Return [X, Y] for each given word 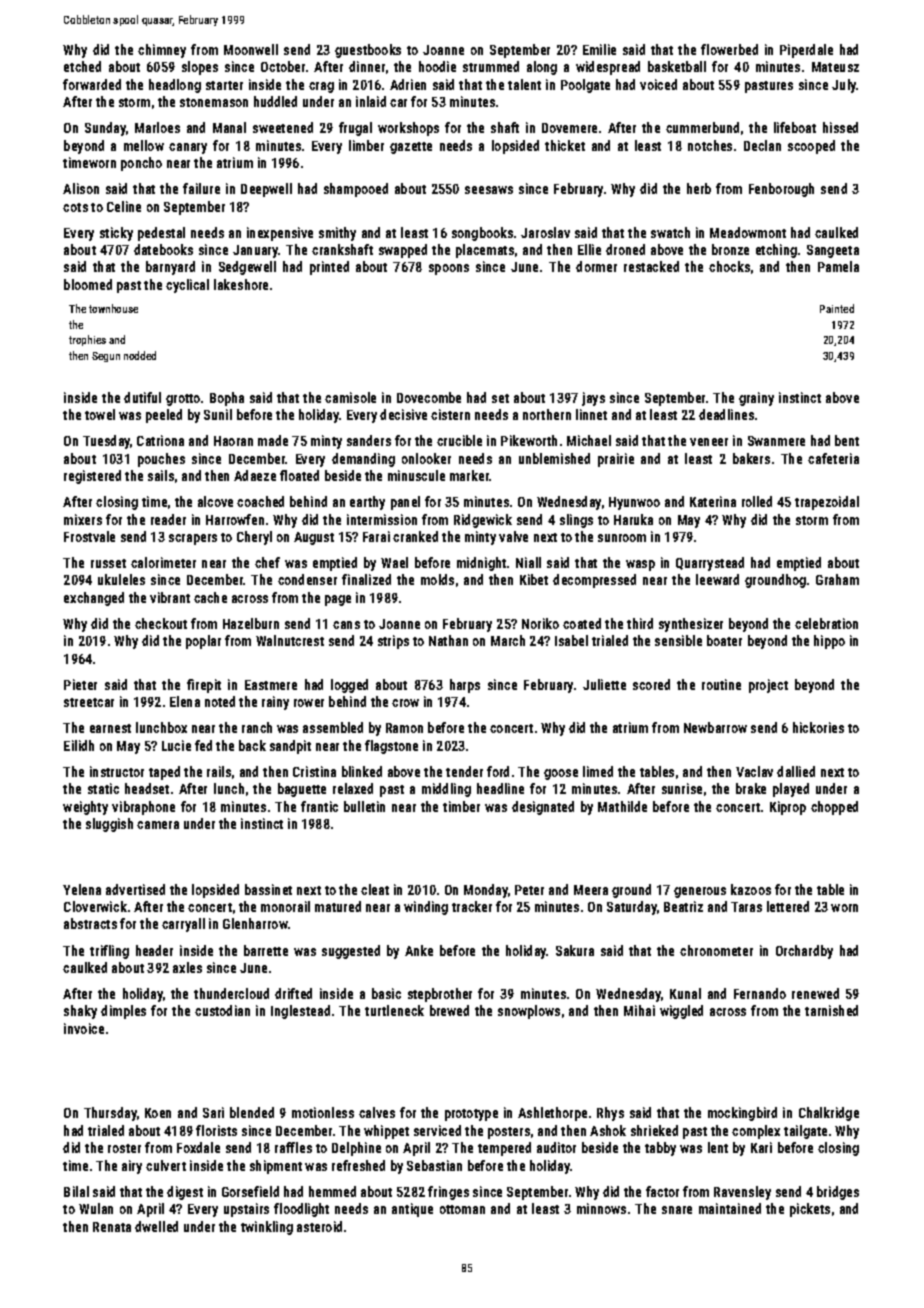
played [791, 790]
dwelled [156, 1226]
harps [465, 686]
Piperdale [806, 51]
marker [470, 475]
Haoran [233, 441]
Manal [229, 127]
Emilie [599, 49]
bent [847, 440]
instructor [117, 771]
